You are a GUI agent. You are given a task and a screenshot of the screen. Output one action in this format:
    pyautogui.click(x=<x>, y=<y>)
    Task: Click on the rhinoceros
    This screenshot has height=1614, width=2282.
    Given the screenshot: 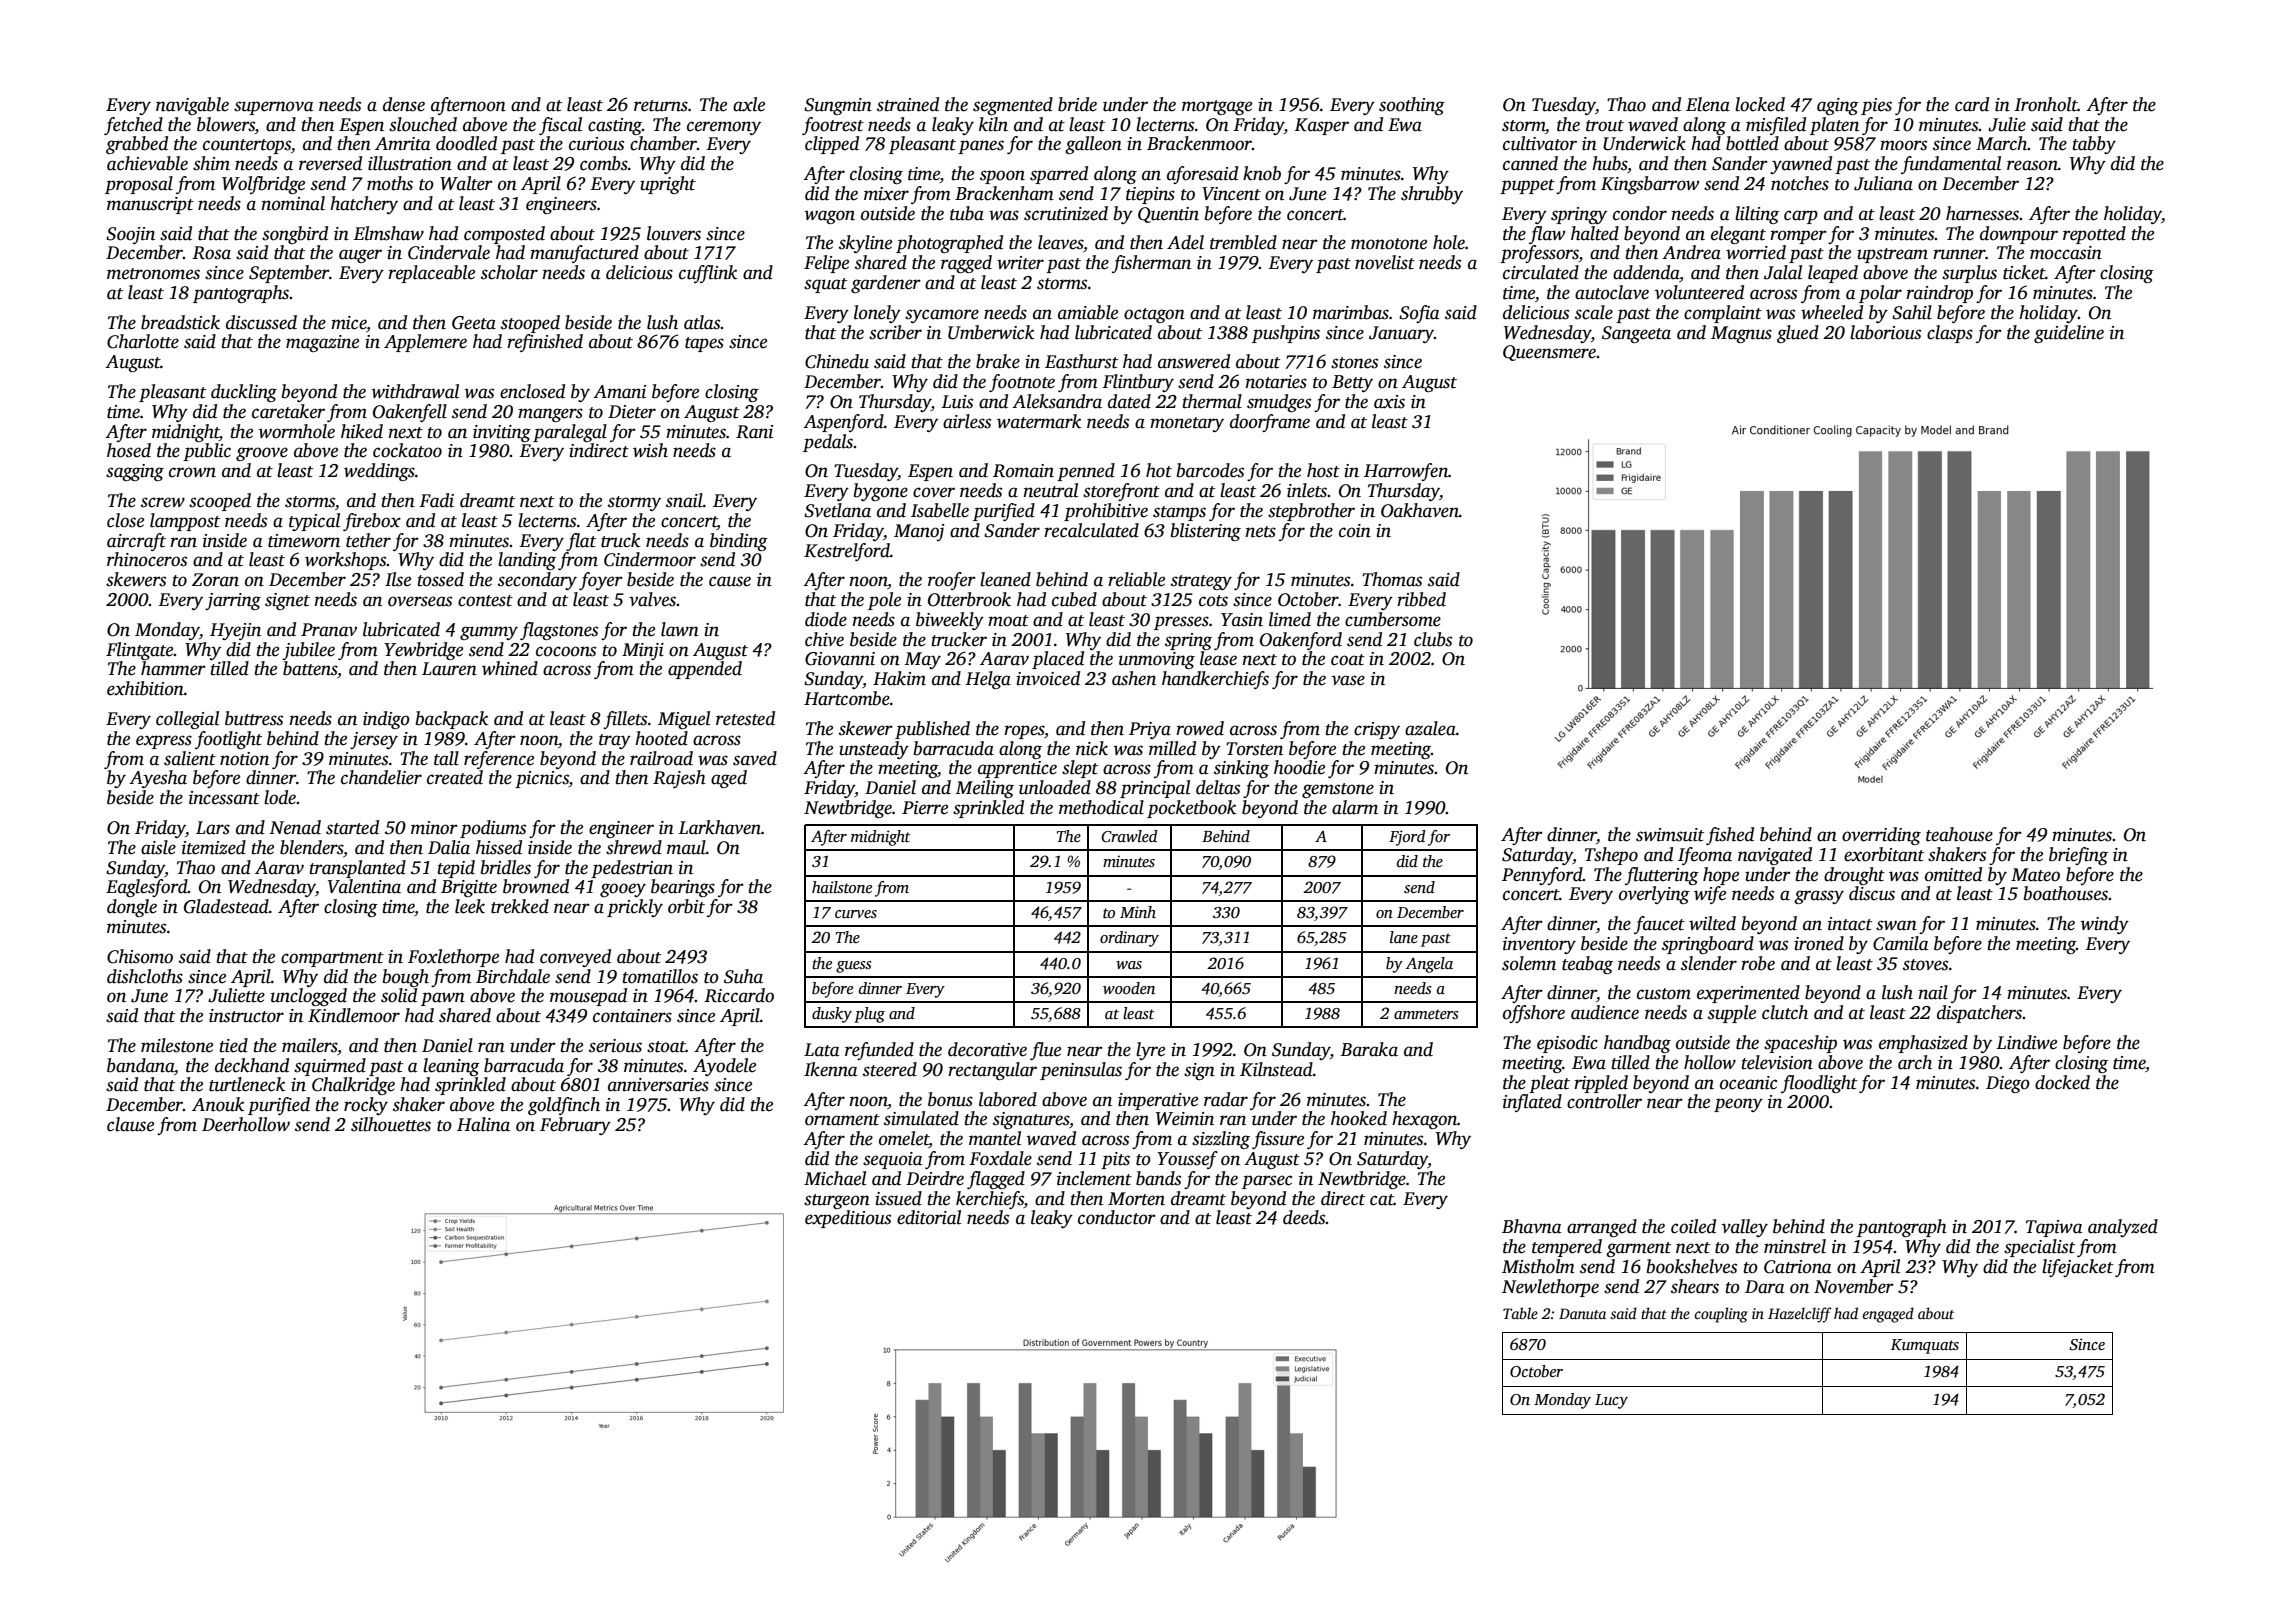 What is the action you would take?
    pyautogui.click(x=147, y=559)
